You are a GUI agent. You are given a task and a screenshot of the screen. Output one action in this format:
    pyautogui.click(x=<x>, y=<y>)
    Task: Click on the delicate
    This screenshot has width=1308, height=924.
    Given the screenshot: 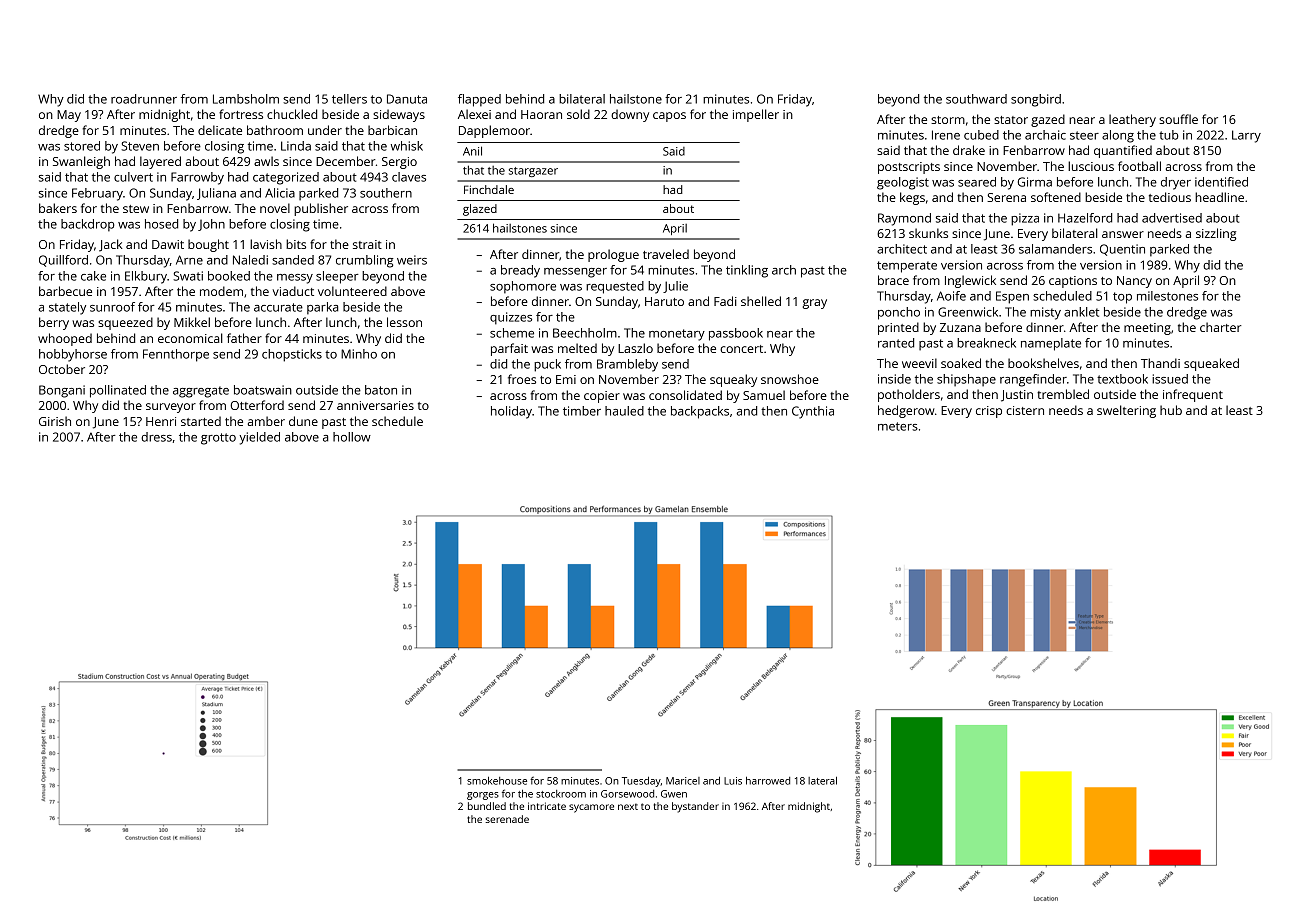 What is the action you would take?
    pyautogui.click(x=220, y=130)
